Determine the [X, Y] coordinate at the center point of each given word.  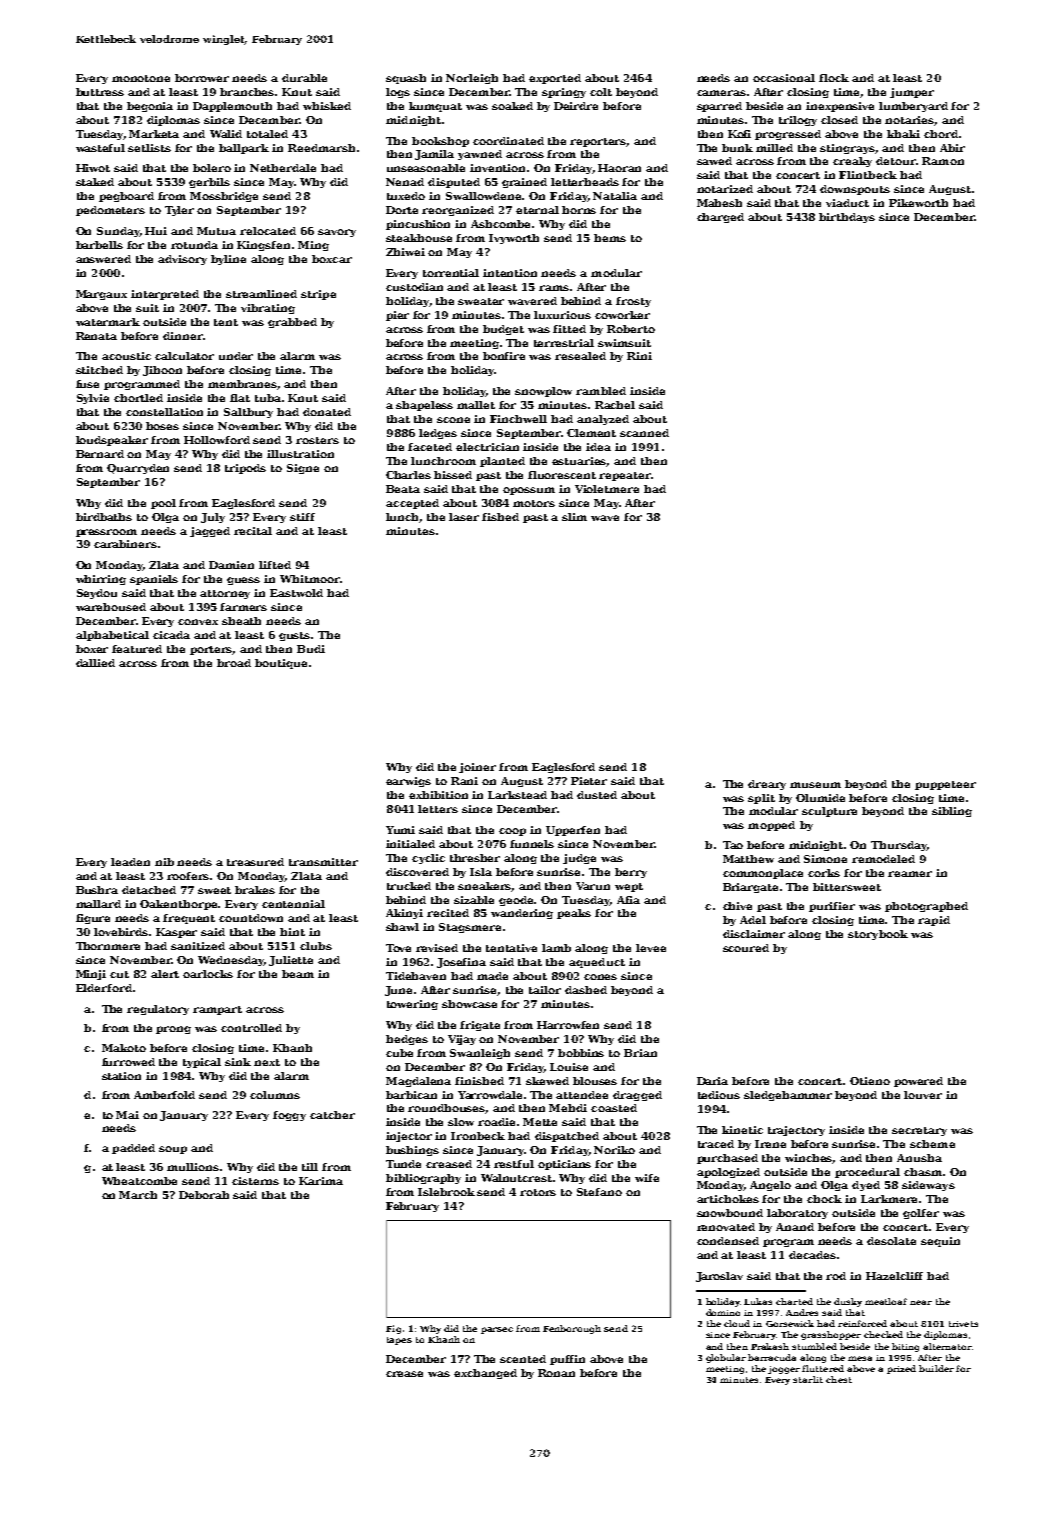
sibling [952, 812]
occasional [784, 78]
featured [137, 649]
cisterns [255, 1181]
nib [164, 862]
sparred [719, 107]
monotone [141, 78]
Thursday [899, 846]
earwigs [408, 782]
